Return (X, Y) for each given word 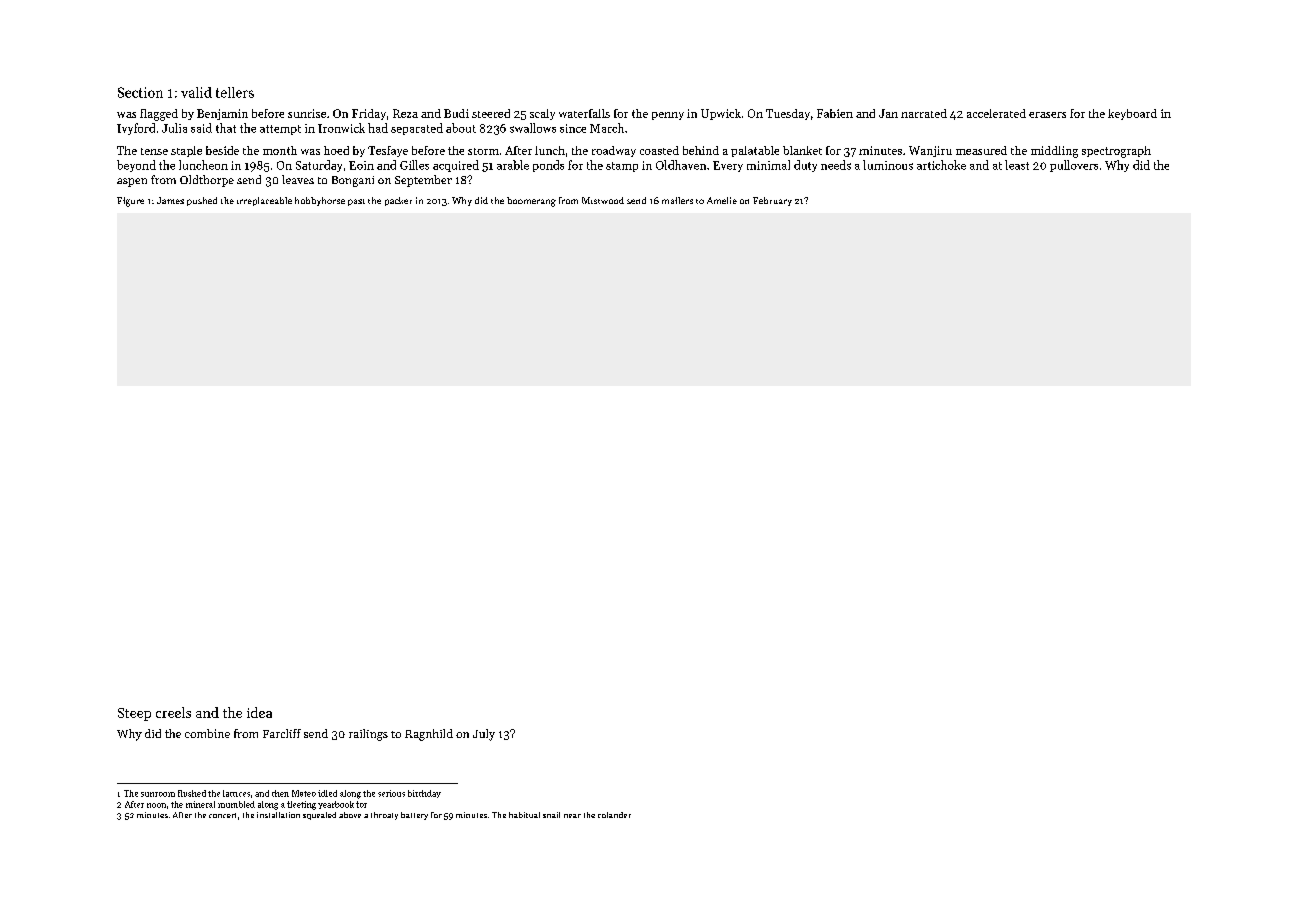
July (484, 735)
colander (614, 815)
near (572, 816)
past (356, 202)
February (772, 201)
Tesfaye (388, 151)
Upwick (721, 114)
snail (551, 815)
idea (259, 712)
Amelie (722, 200)
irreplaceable (264, 201)
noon (156, 805)
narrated (924, 113)
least (1017, 165)
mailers (677, 200)
